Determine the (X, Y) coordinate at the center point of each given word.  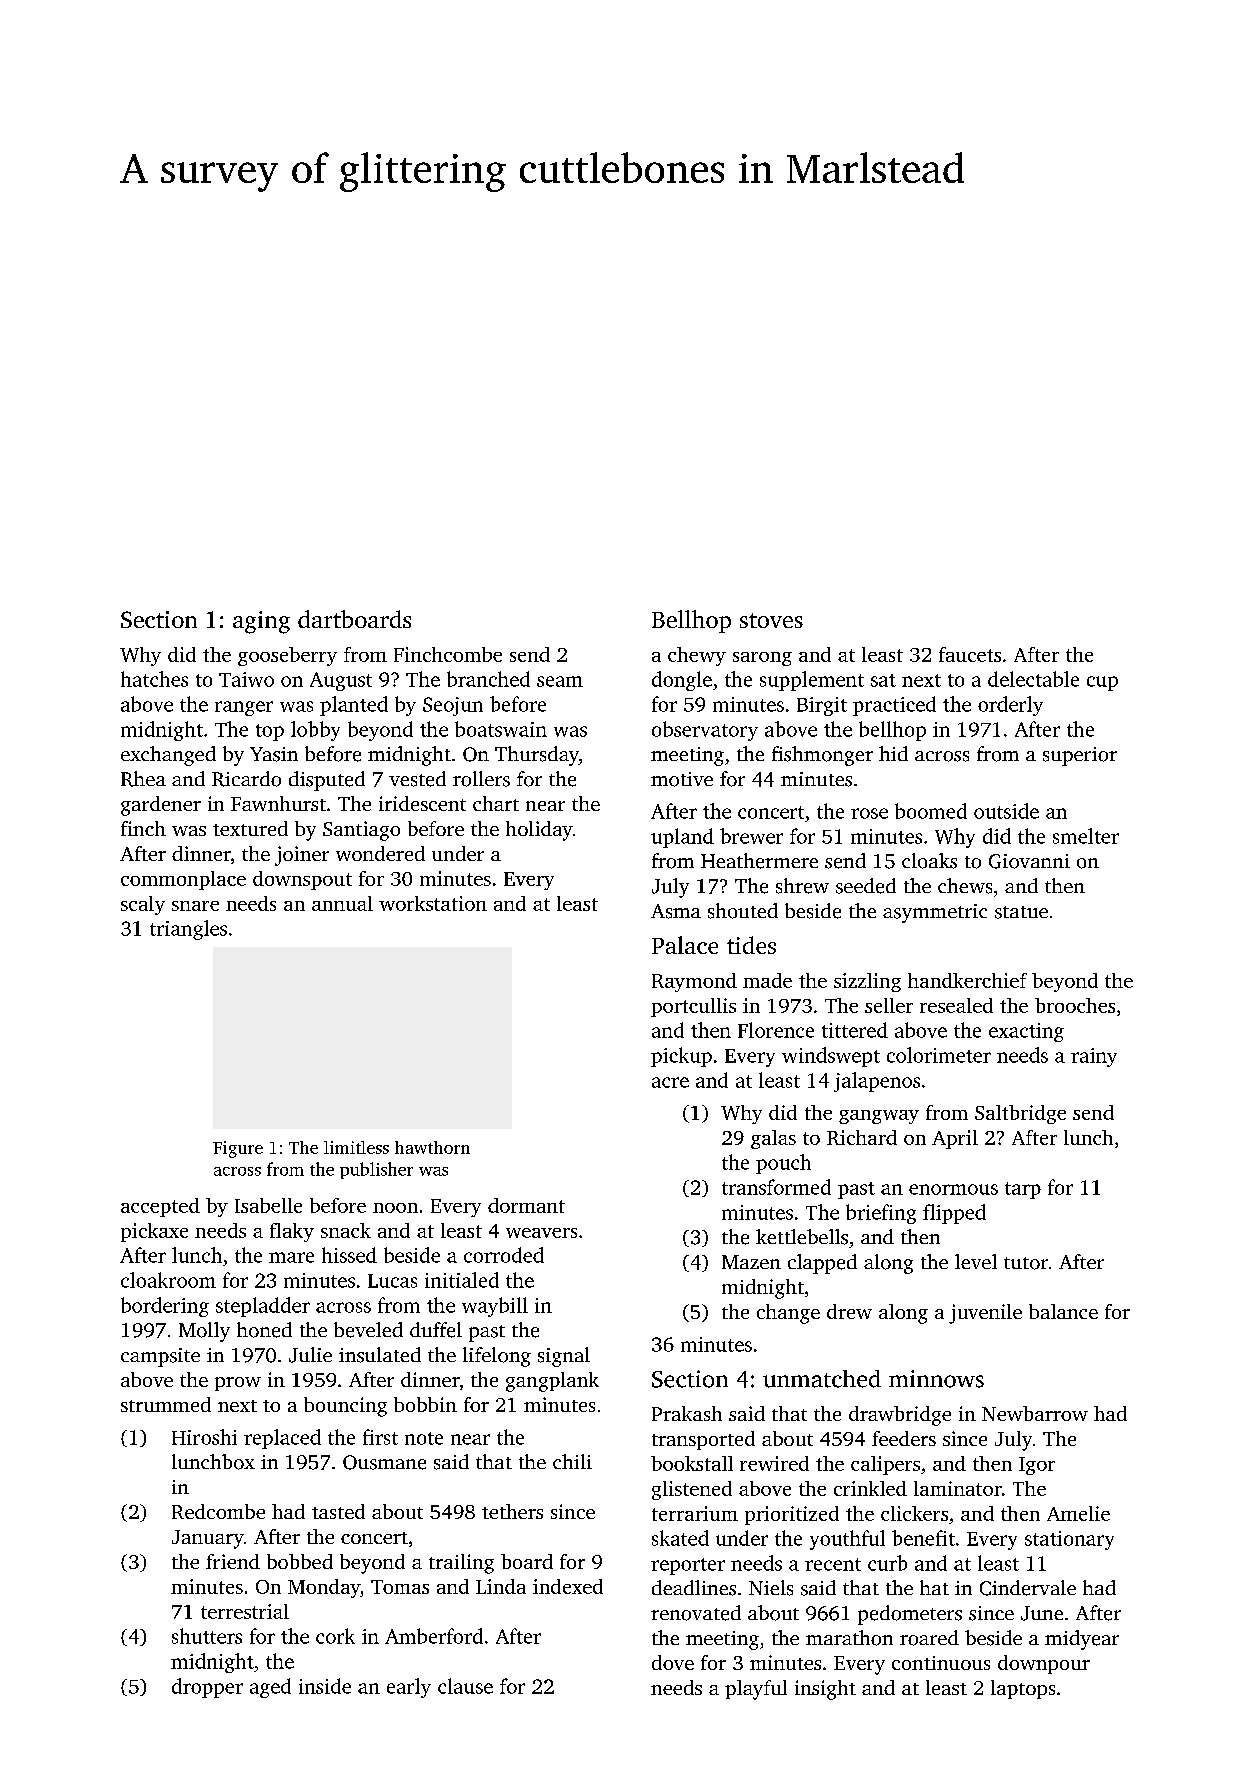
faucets (970, 654)
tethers (512, 1511)
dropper (207, 1688)
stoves (771, 620)
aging (261, 622)
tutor (1026, 1263)
